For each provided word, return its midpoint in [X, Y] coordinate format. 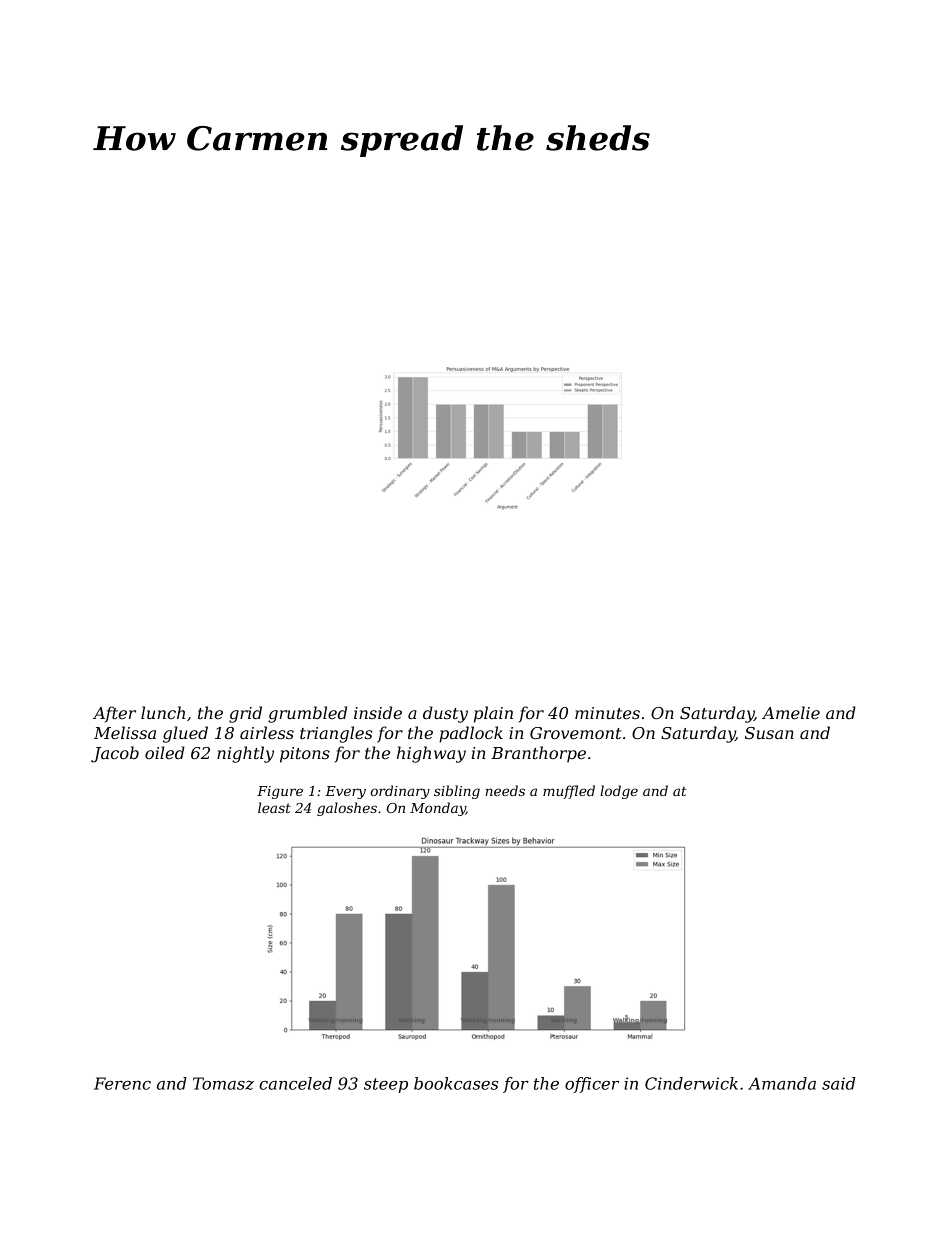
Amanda [782, 1083]
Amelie [791, 712]
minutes [607, 713]
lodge [619, 792]
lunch [163, 712]
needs [505, 790]
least [274, 807]
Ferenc [122, 1083]
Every [345, 792]
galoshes [347, 809]
